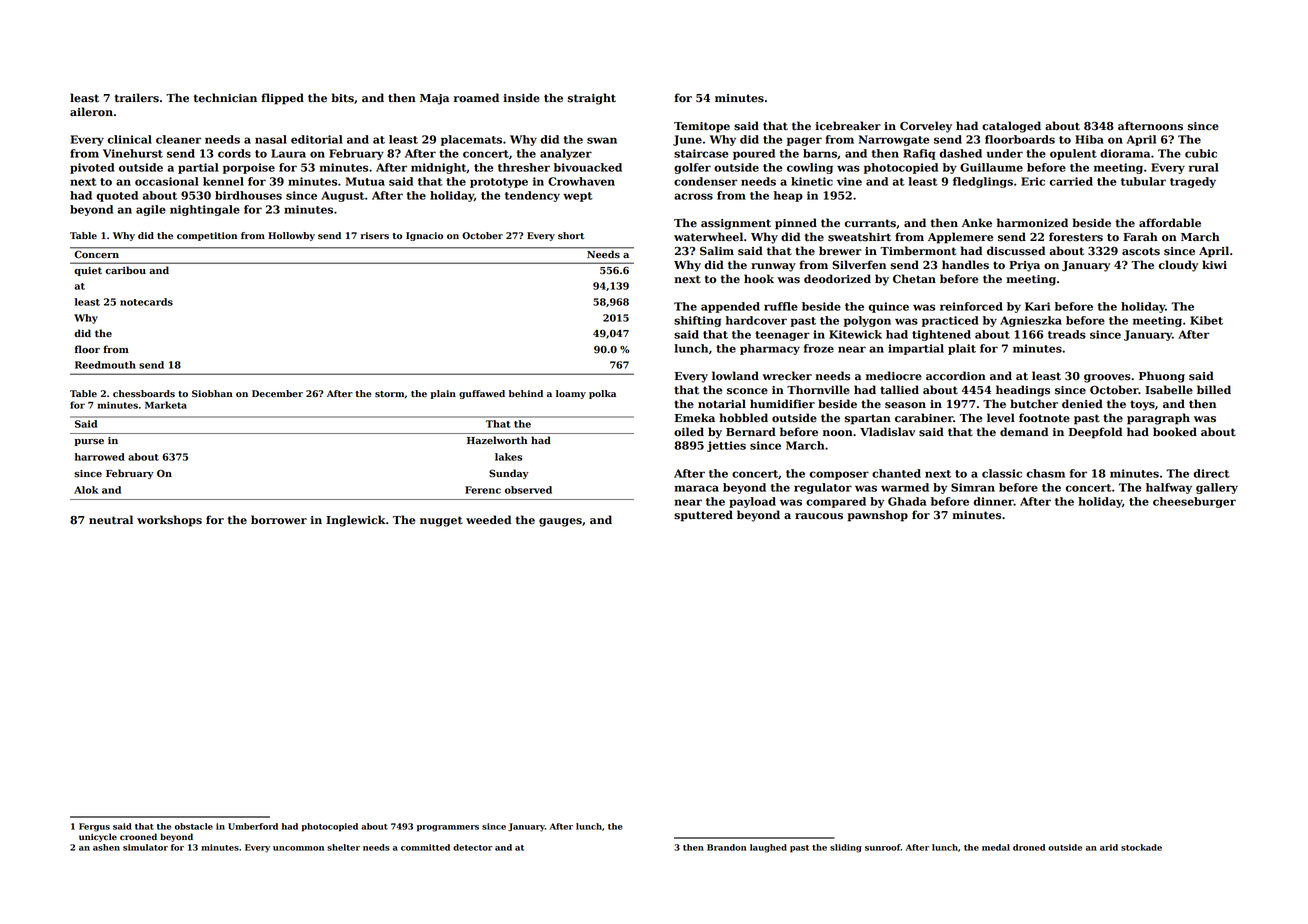  Describe the element at coordinates (100, 457) in the screenshot. I see `harrowed` at that location.
